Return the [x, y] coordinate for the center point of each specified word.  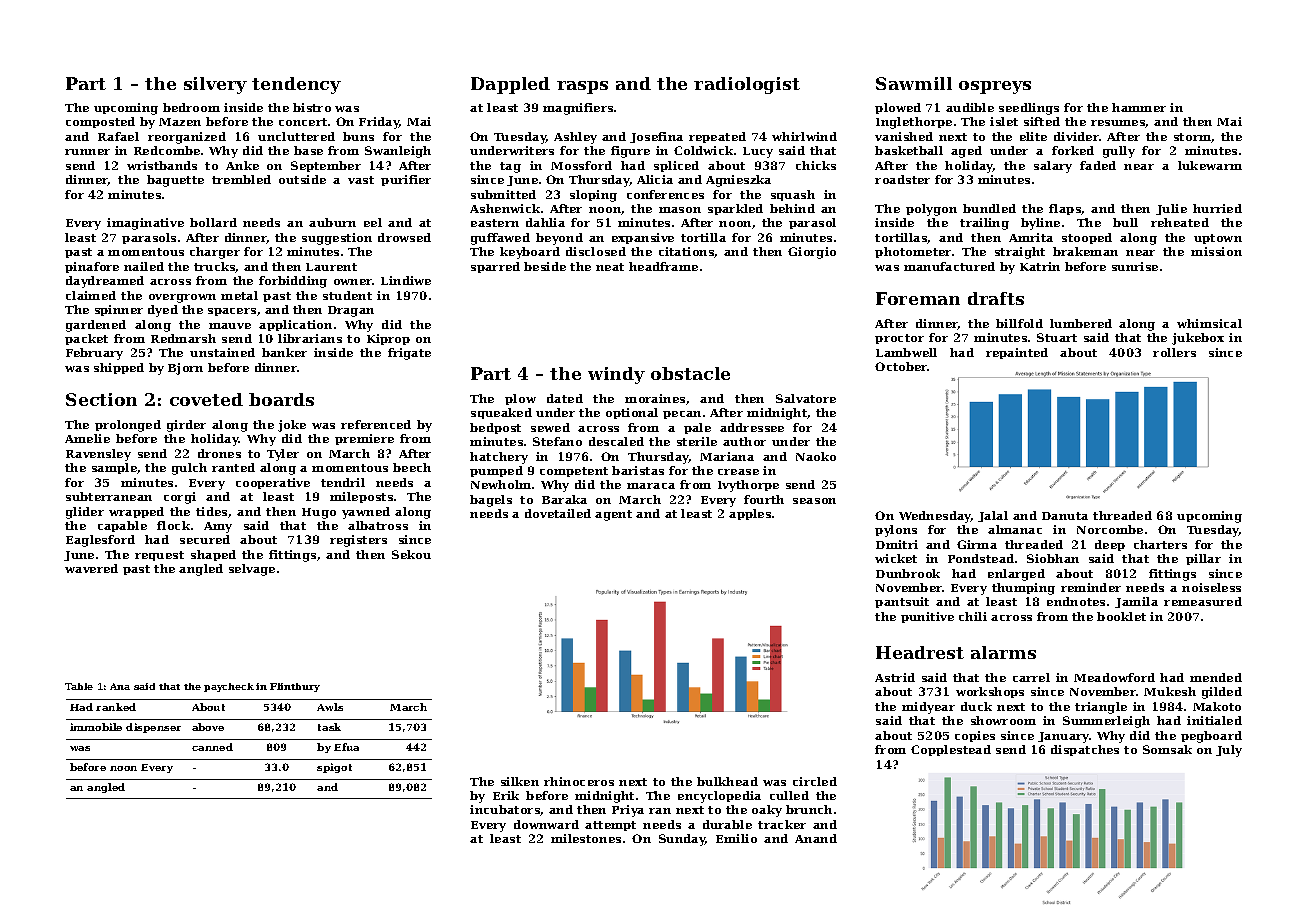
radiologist [747, 85]
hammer [1139, 107]
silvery [215, 85]
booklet [1121, 616]
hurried [1217, 208]
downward [546, 824]
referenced [376, 424]
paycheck [229, 687]
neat [610, 267]
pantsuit [902, 602]
